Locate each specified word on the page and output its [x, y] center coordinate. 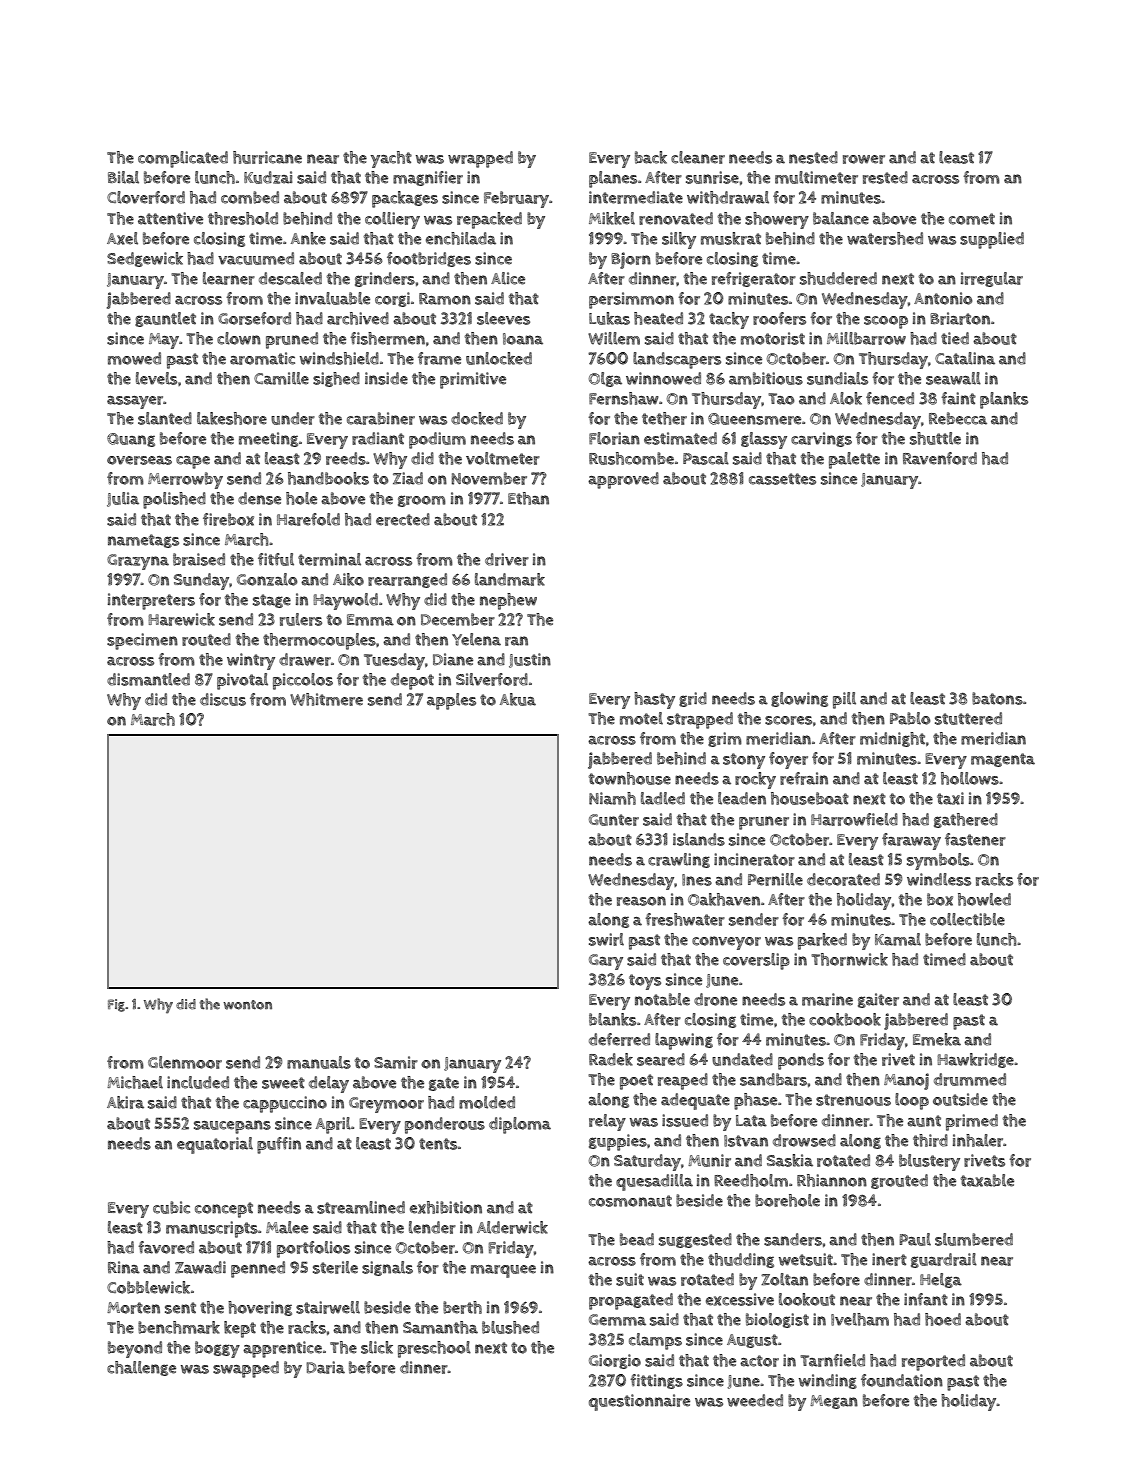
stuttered [968, 718]
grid [693, 699]
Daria [325, 1367]
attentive [170, 218]
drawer [305, 659]
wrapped [480, 159]
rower [864, 159]
